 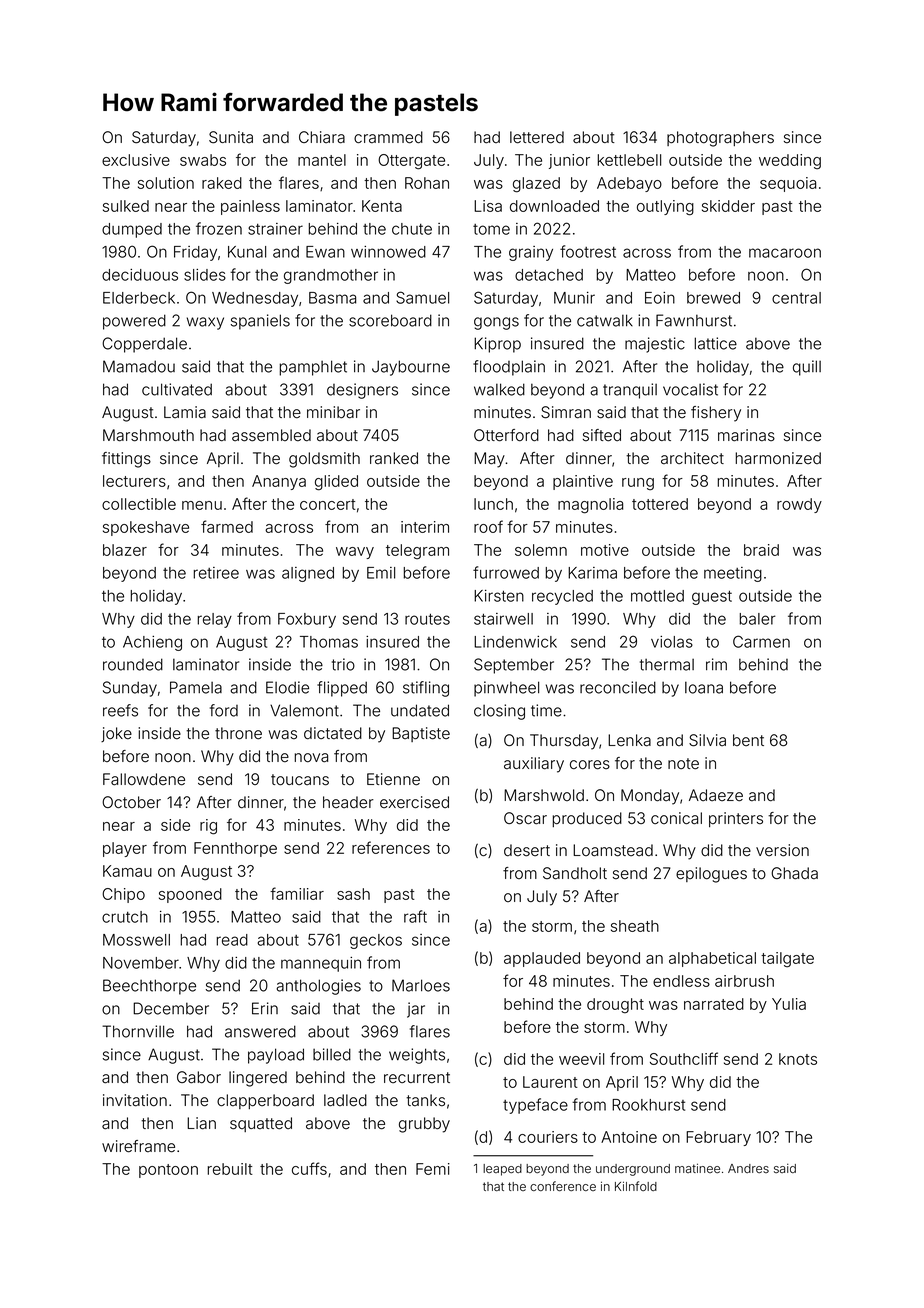 I want to click on tailgate, so click(x=787, y=960).
